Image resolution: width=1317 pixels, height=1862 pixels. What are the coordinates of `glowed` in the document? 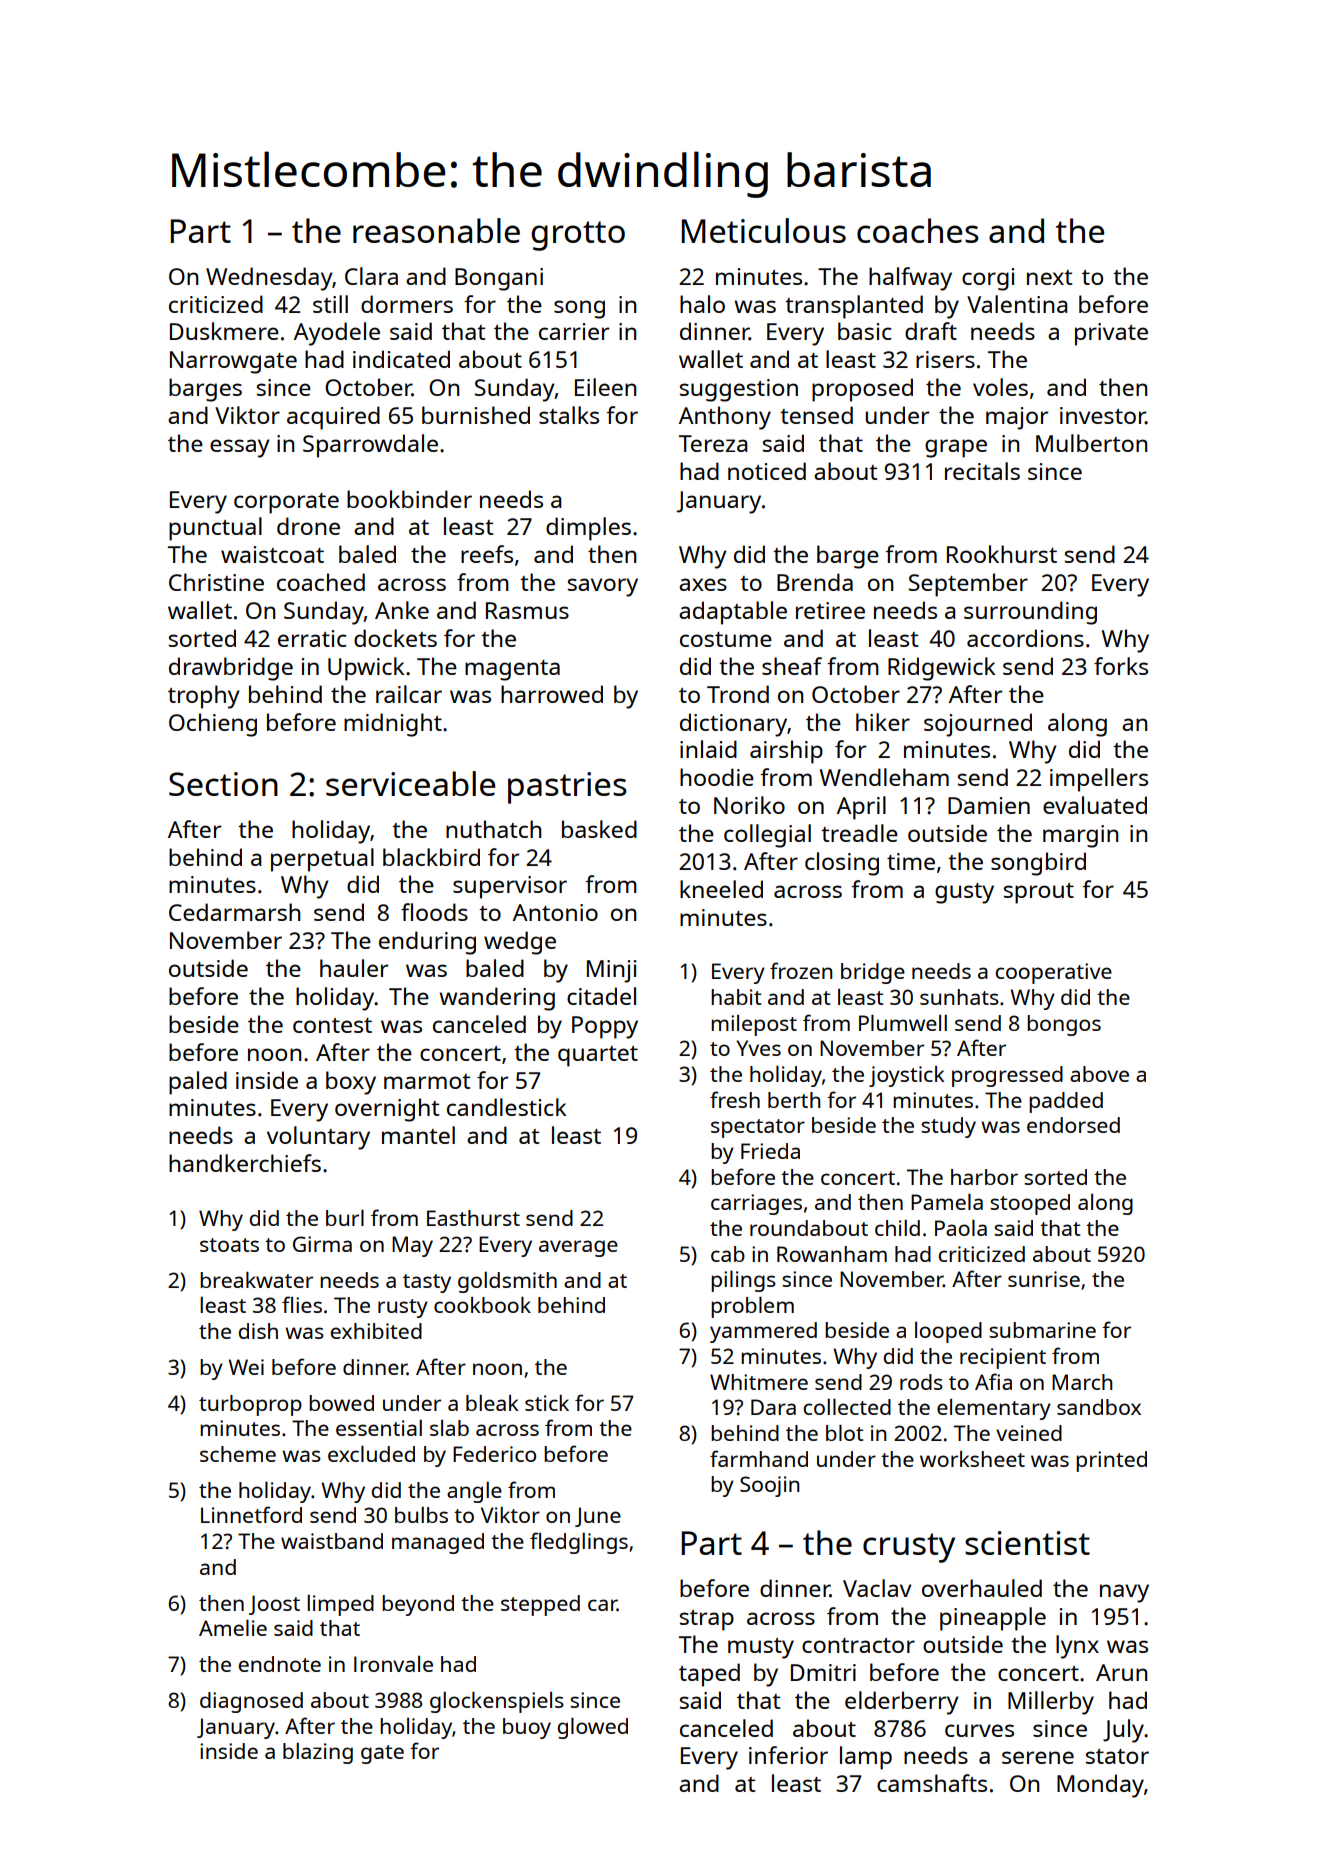 It's located at (593, 1728).
